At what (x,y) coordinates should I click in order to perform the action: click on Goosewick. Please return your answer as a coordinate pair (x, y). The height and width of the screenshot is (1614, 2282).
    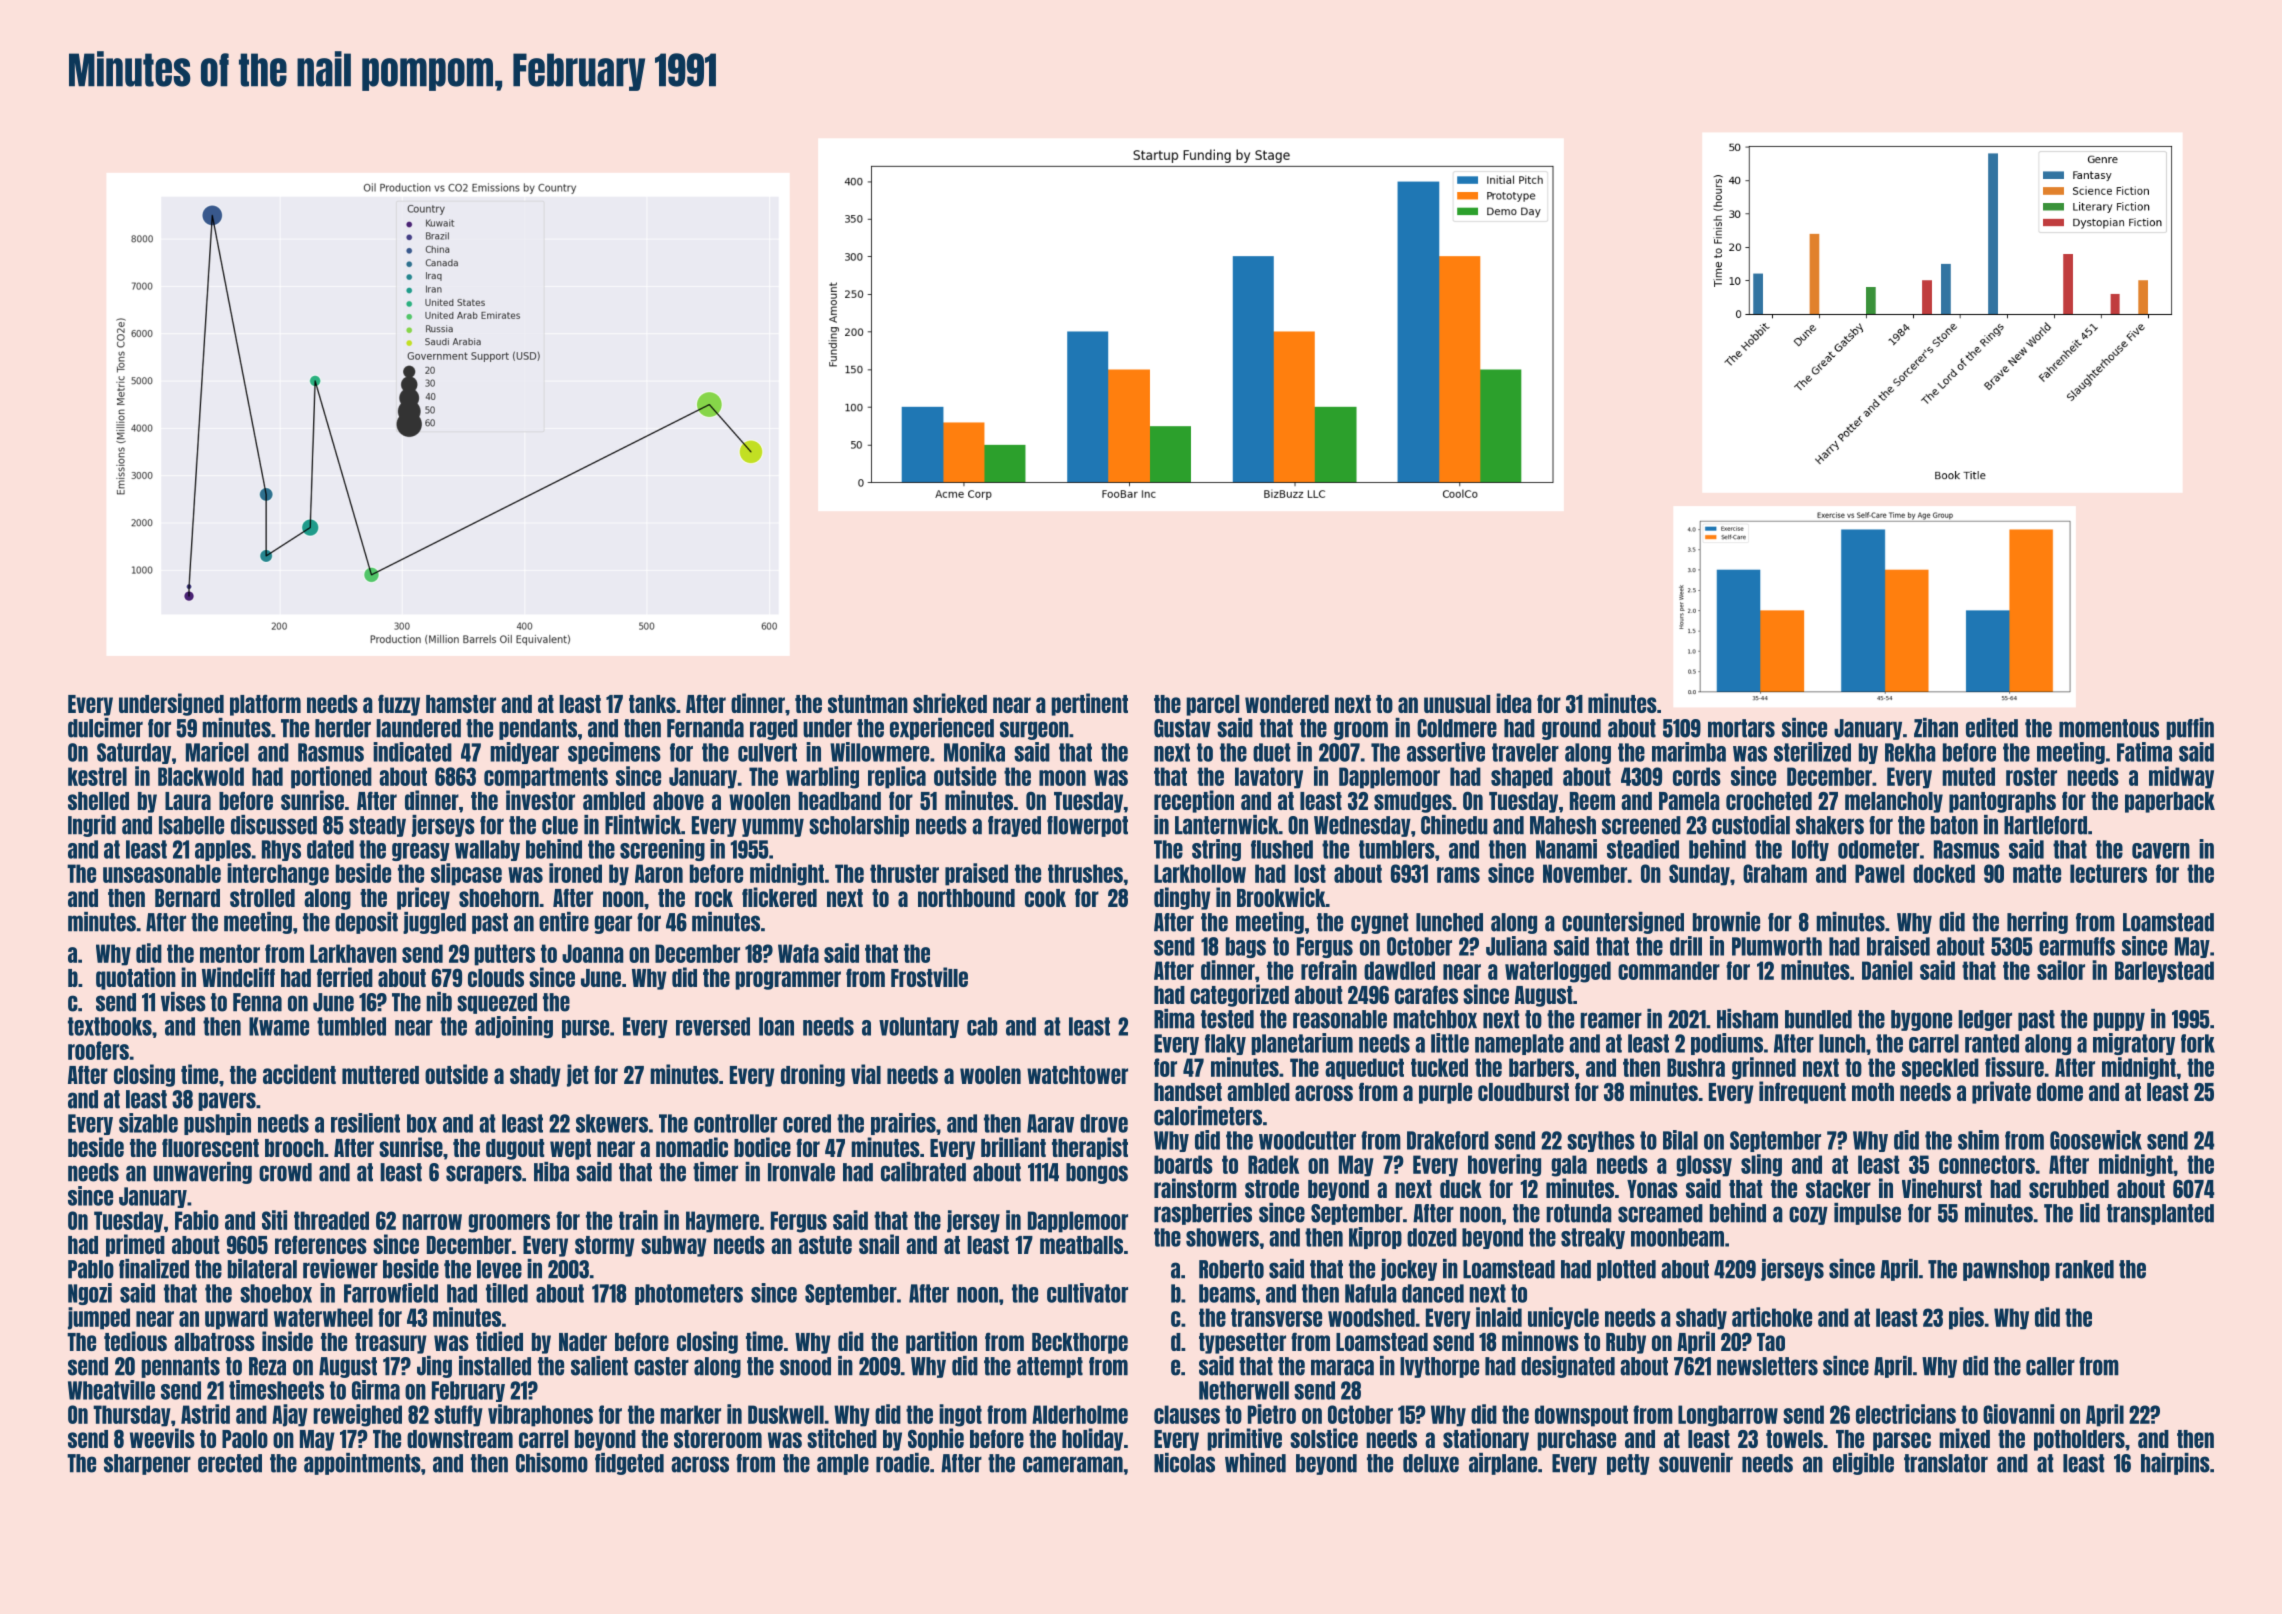
    Looking at the image, I should click on (2096, 1140).
